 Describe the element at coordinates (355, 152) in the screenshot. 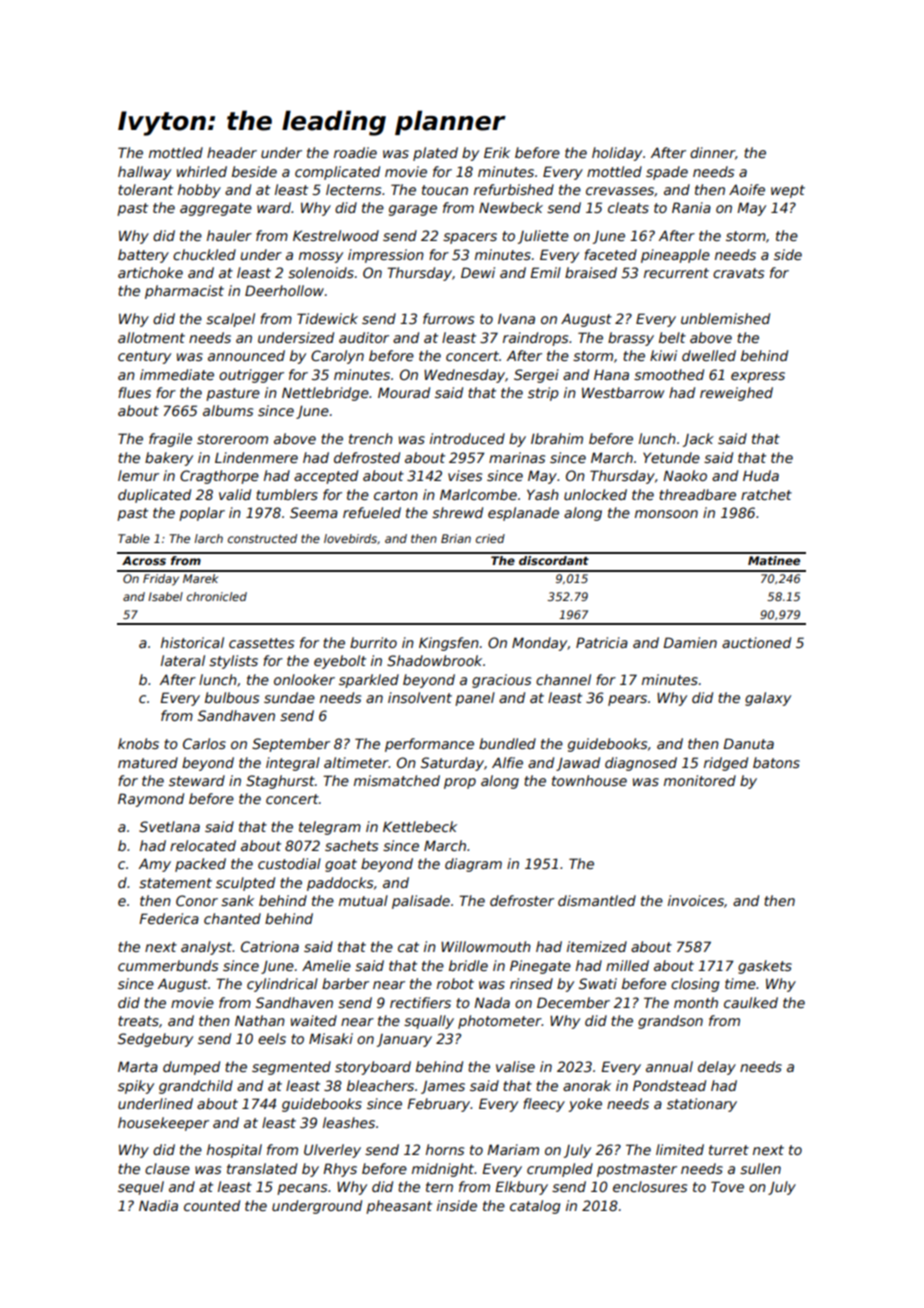

I see `roadie` at that location.
